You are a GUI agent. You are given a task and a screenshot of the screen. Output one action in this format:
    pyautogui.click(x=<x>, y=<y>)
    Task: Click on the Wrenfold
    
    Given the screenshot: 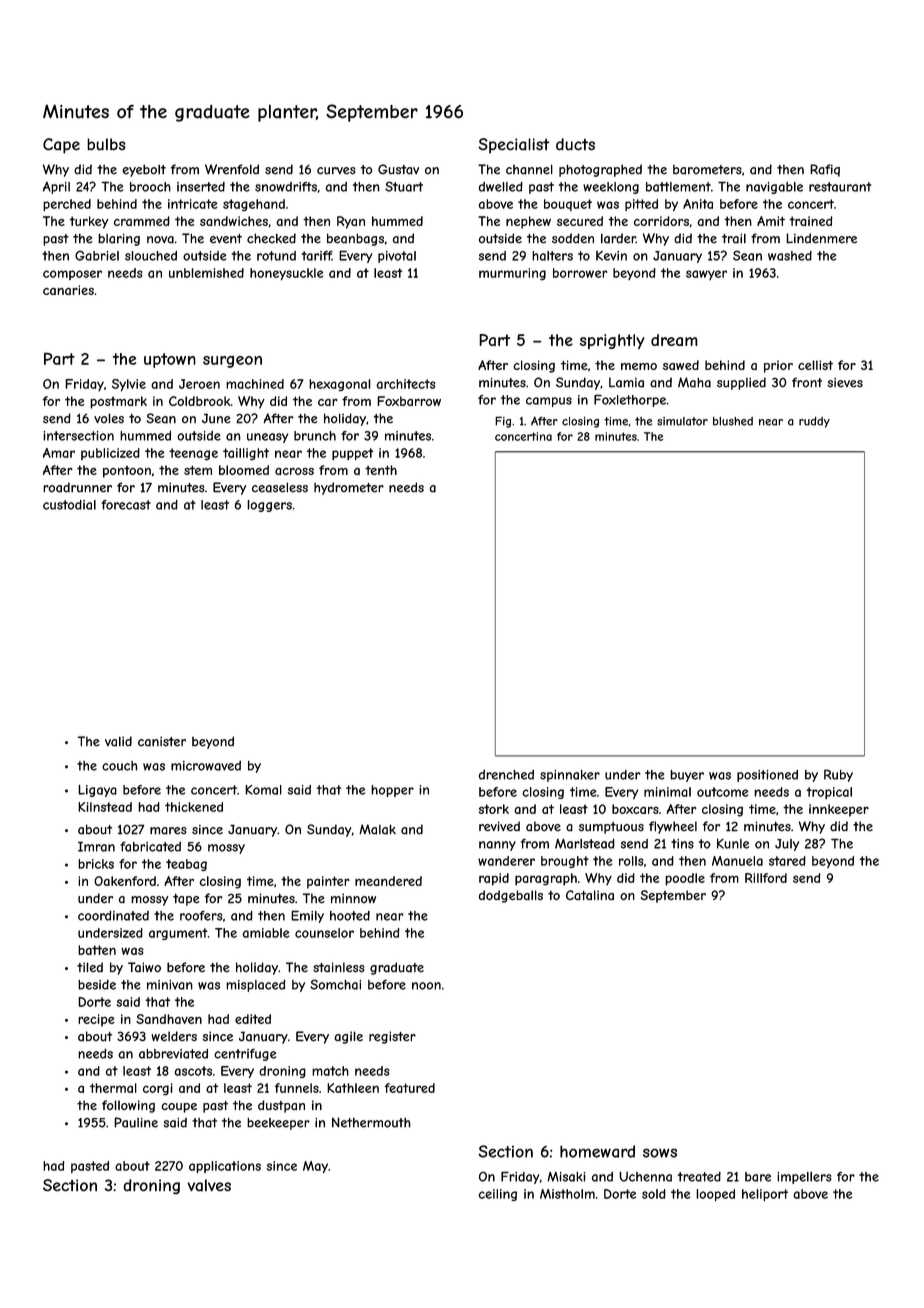 What is the action you would take?
    pyautogui.click(x=232, y=169)
